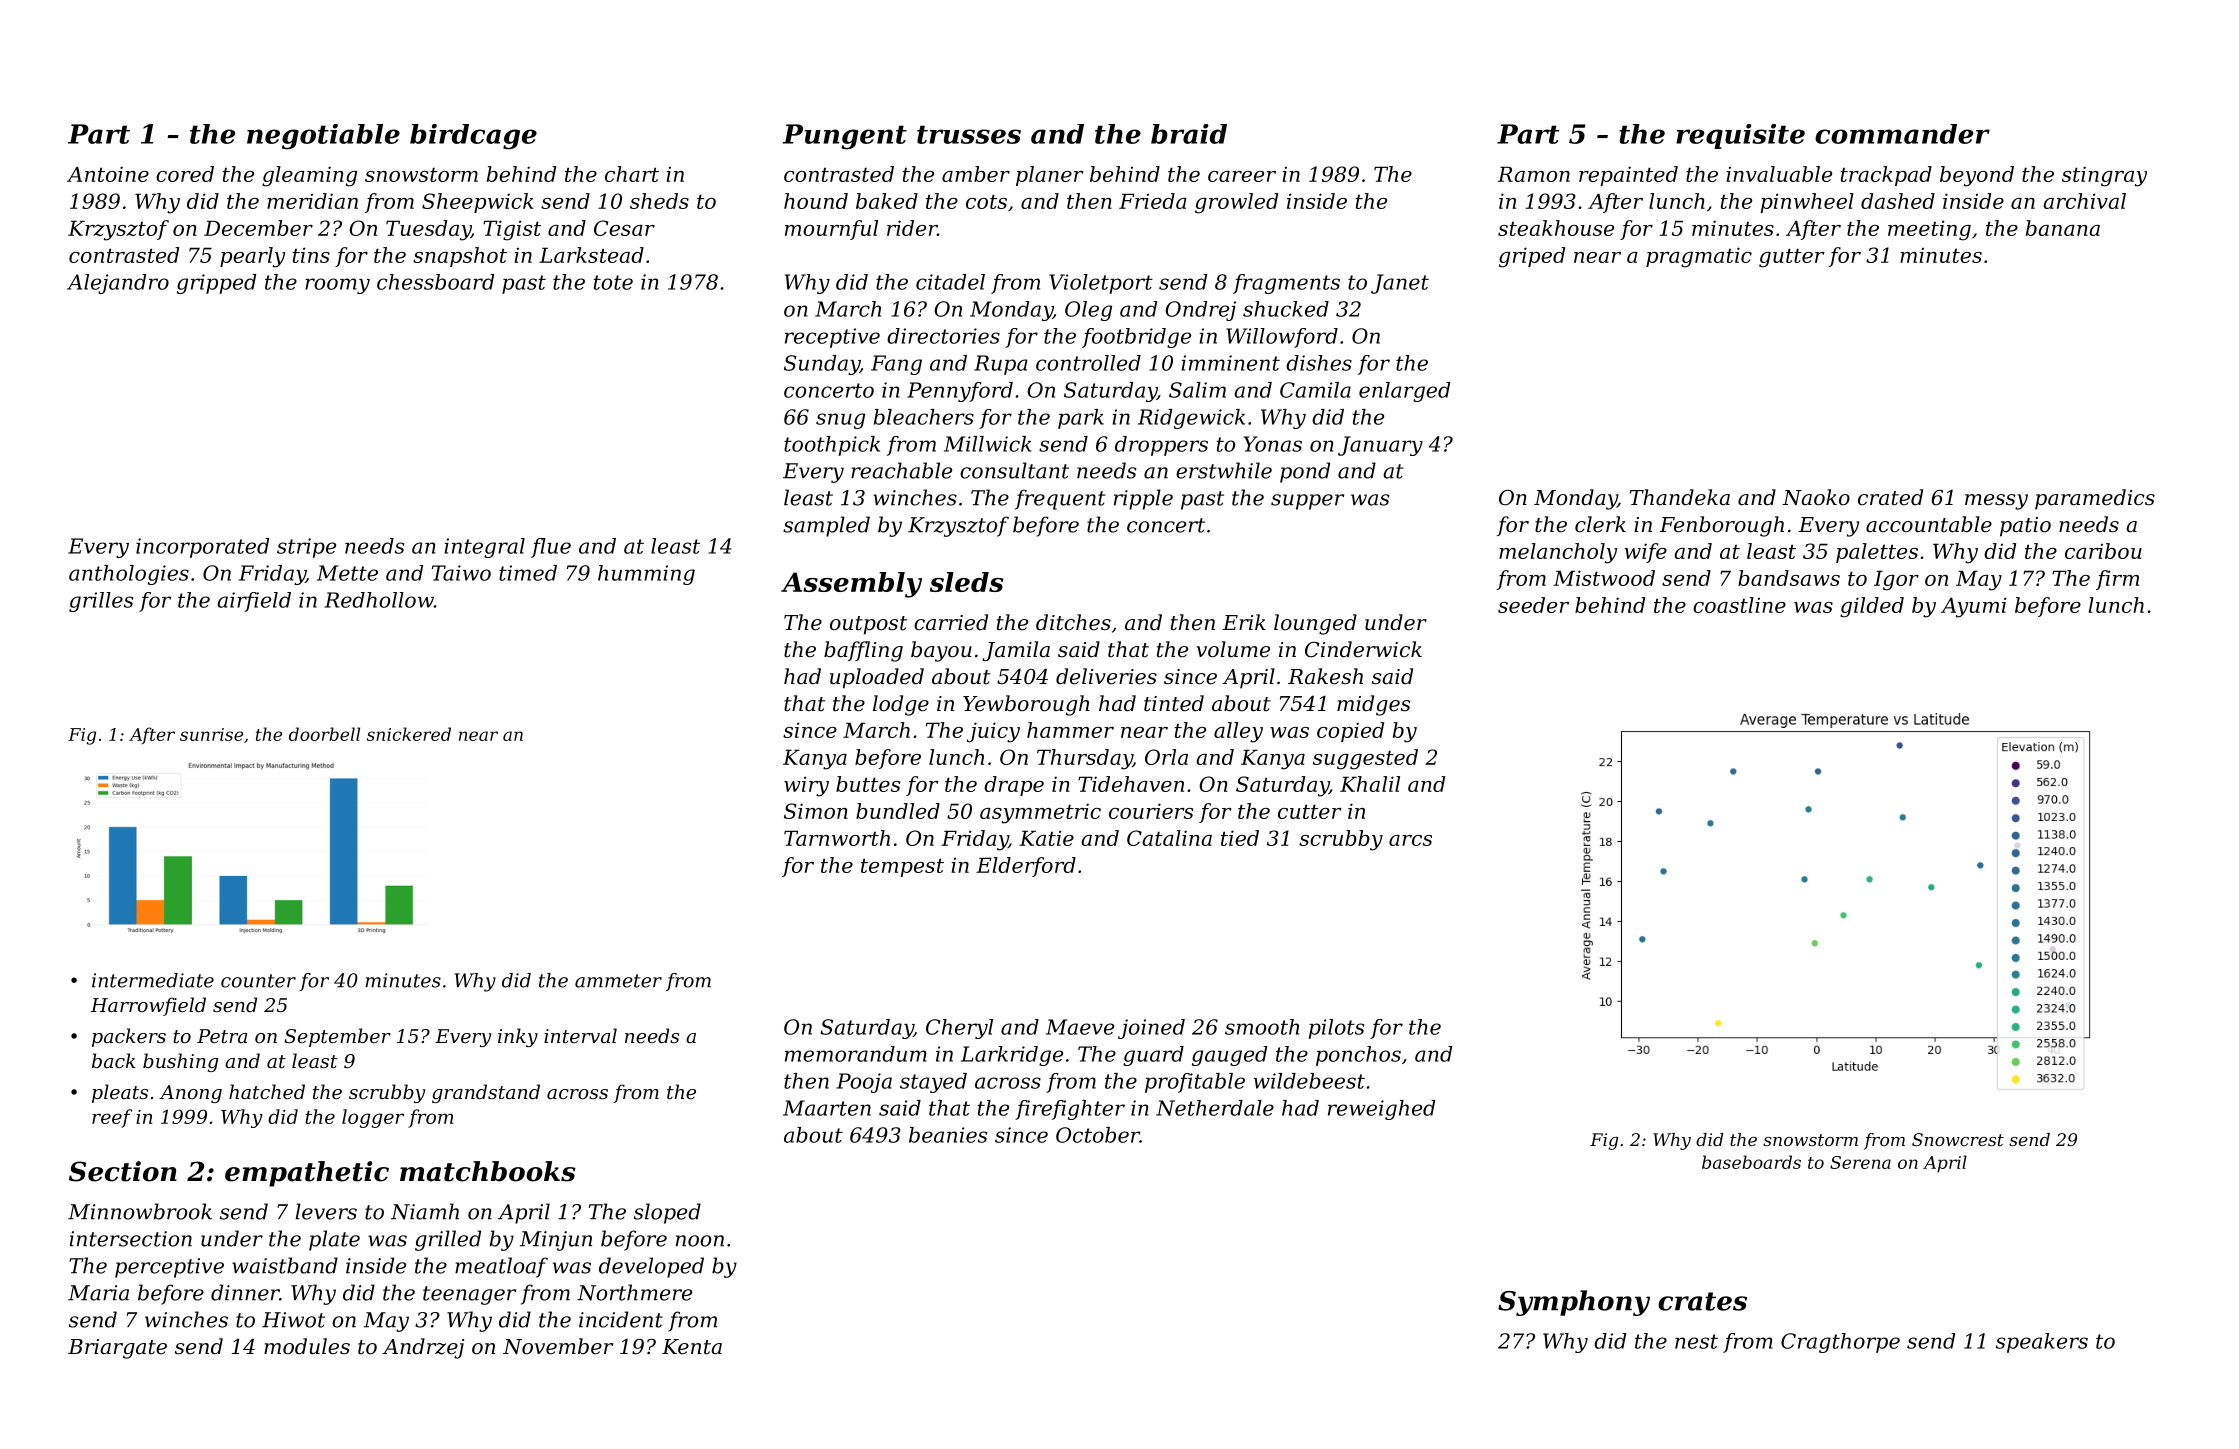 This screenshot has height=1449, width=2239. What do you see at coordinates (2117, 580) in the screenshot?
I see `firm` at bounding box center [2117, 580].
